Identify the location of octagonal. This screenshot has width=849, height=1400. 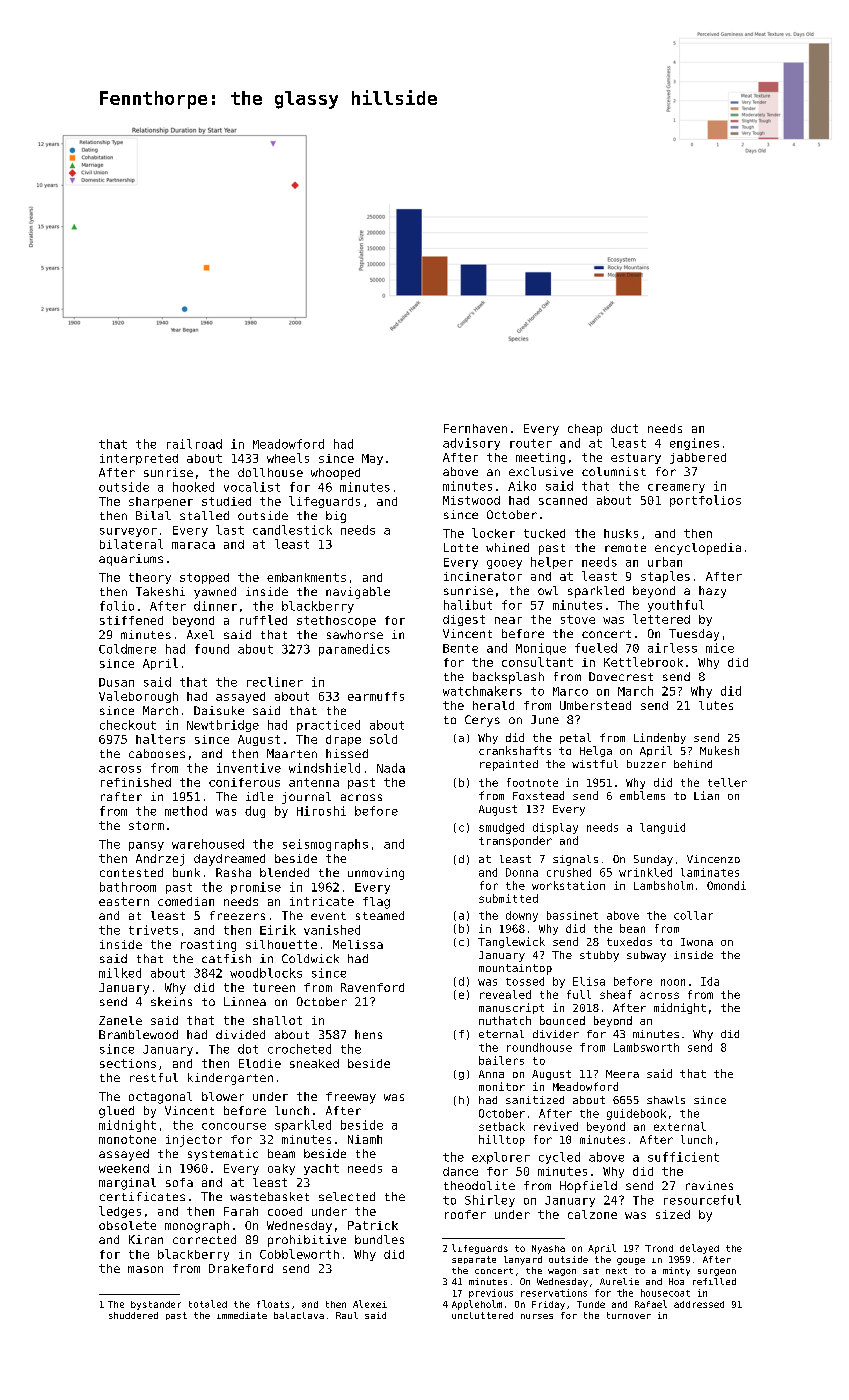
(160, 1098).
